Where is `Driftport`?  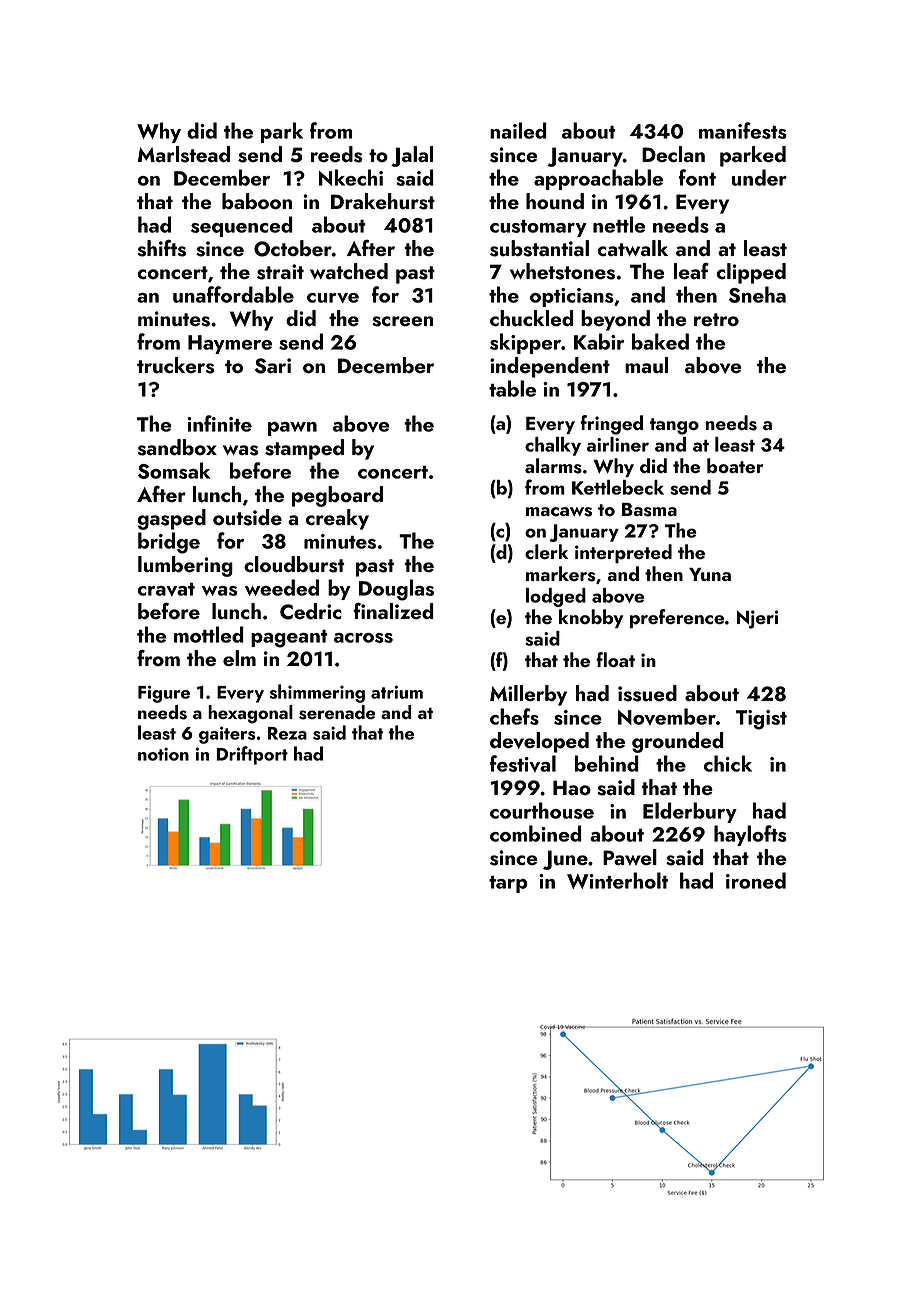
Driftport is located at coordinates (252, 755).
